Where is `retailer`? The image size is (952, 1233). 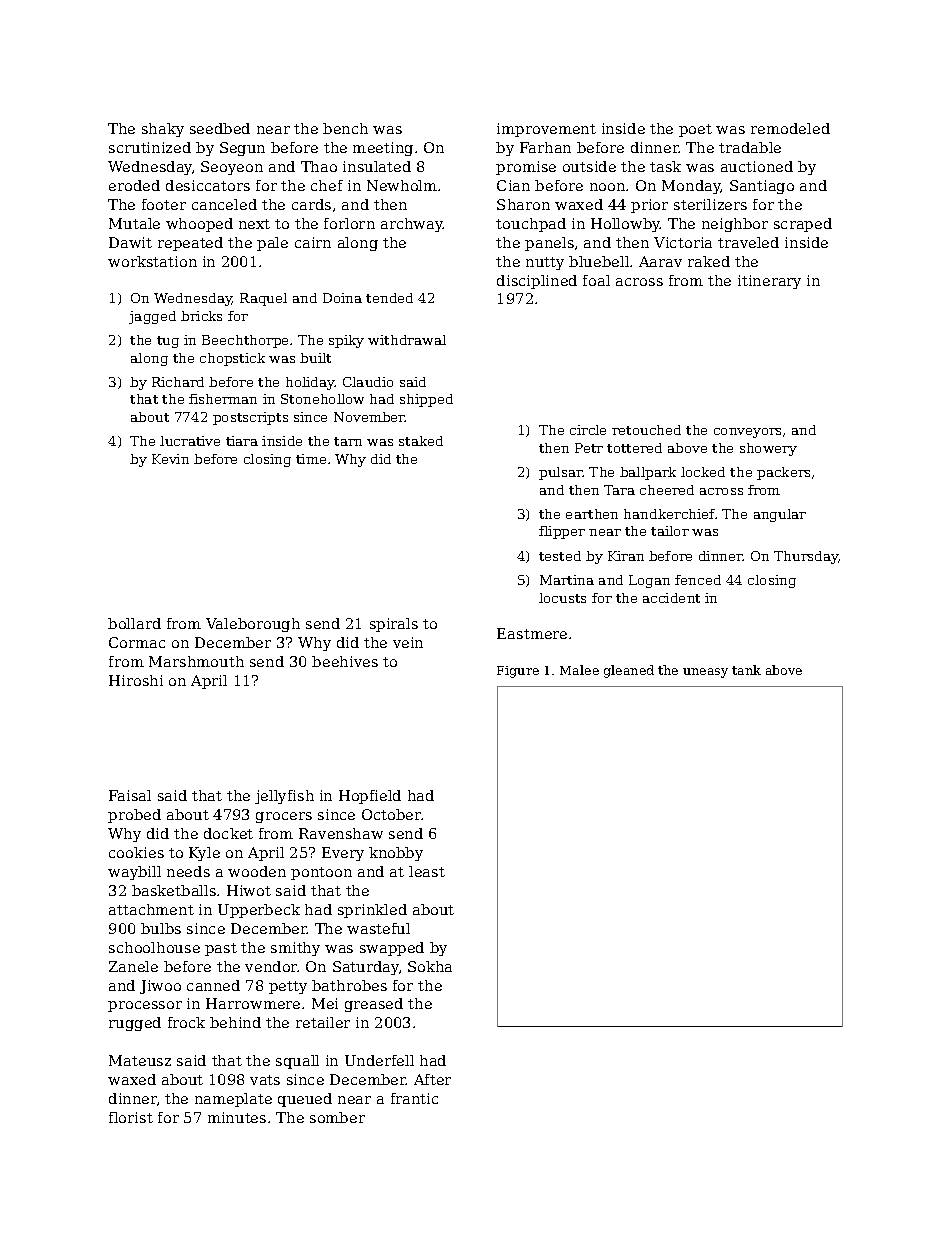 retailer is located at coordinates (323, 1022).
